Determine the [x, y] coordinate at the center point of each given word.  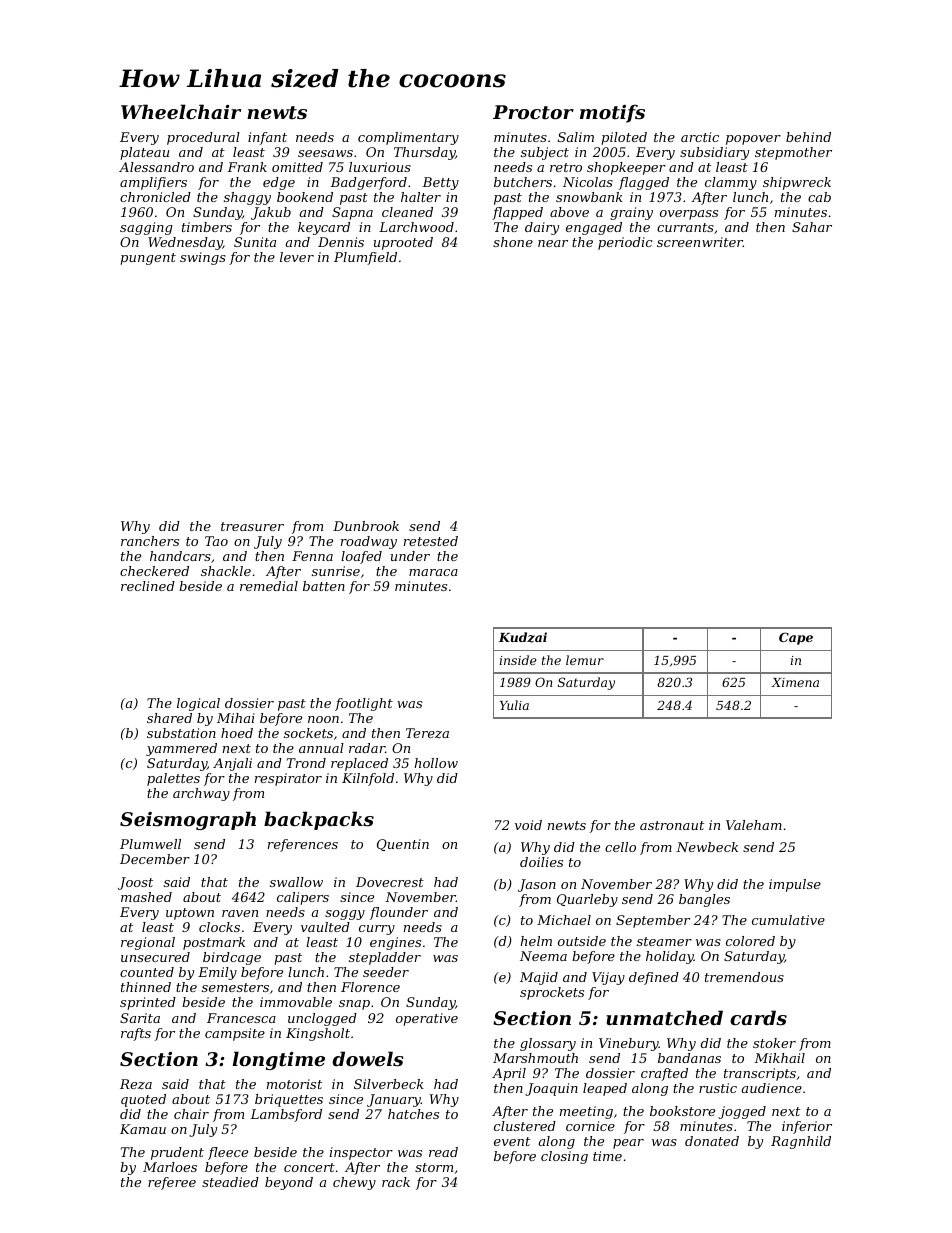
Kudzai [523, 637]
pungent [148, 259]
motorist [294, 1084]
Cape [796, 638]
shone [513, 242]
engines [395, 943]
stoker [774, 1043]
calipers [303, 898]
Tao [216, 541]
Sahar [812, 227]
